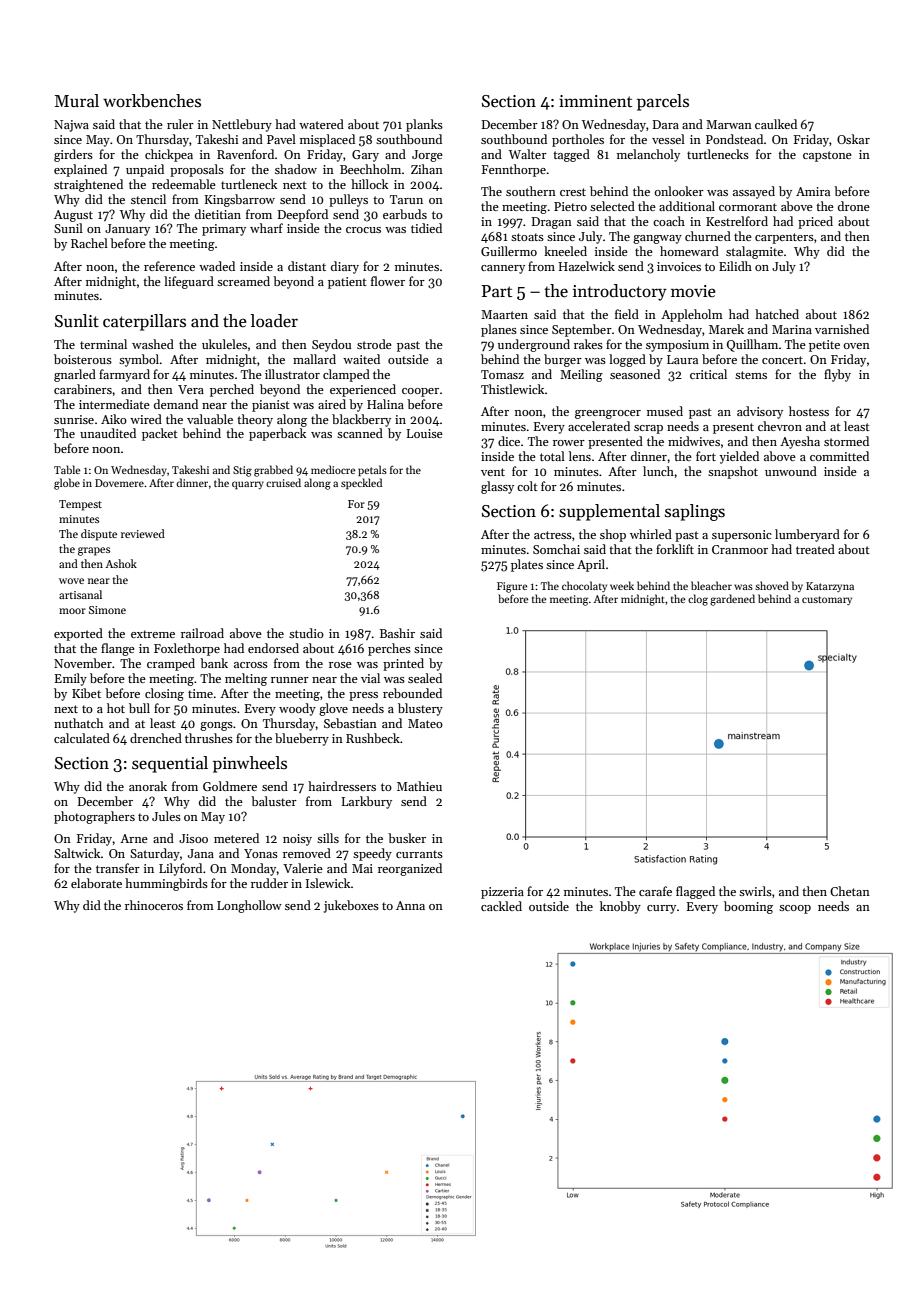  I want to click on imminent, so click(595, 101).
